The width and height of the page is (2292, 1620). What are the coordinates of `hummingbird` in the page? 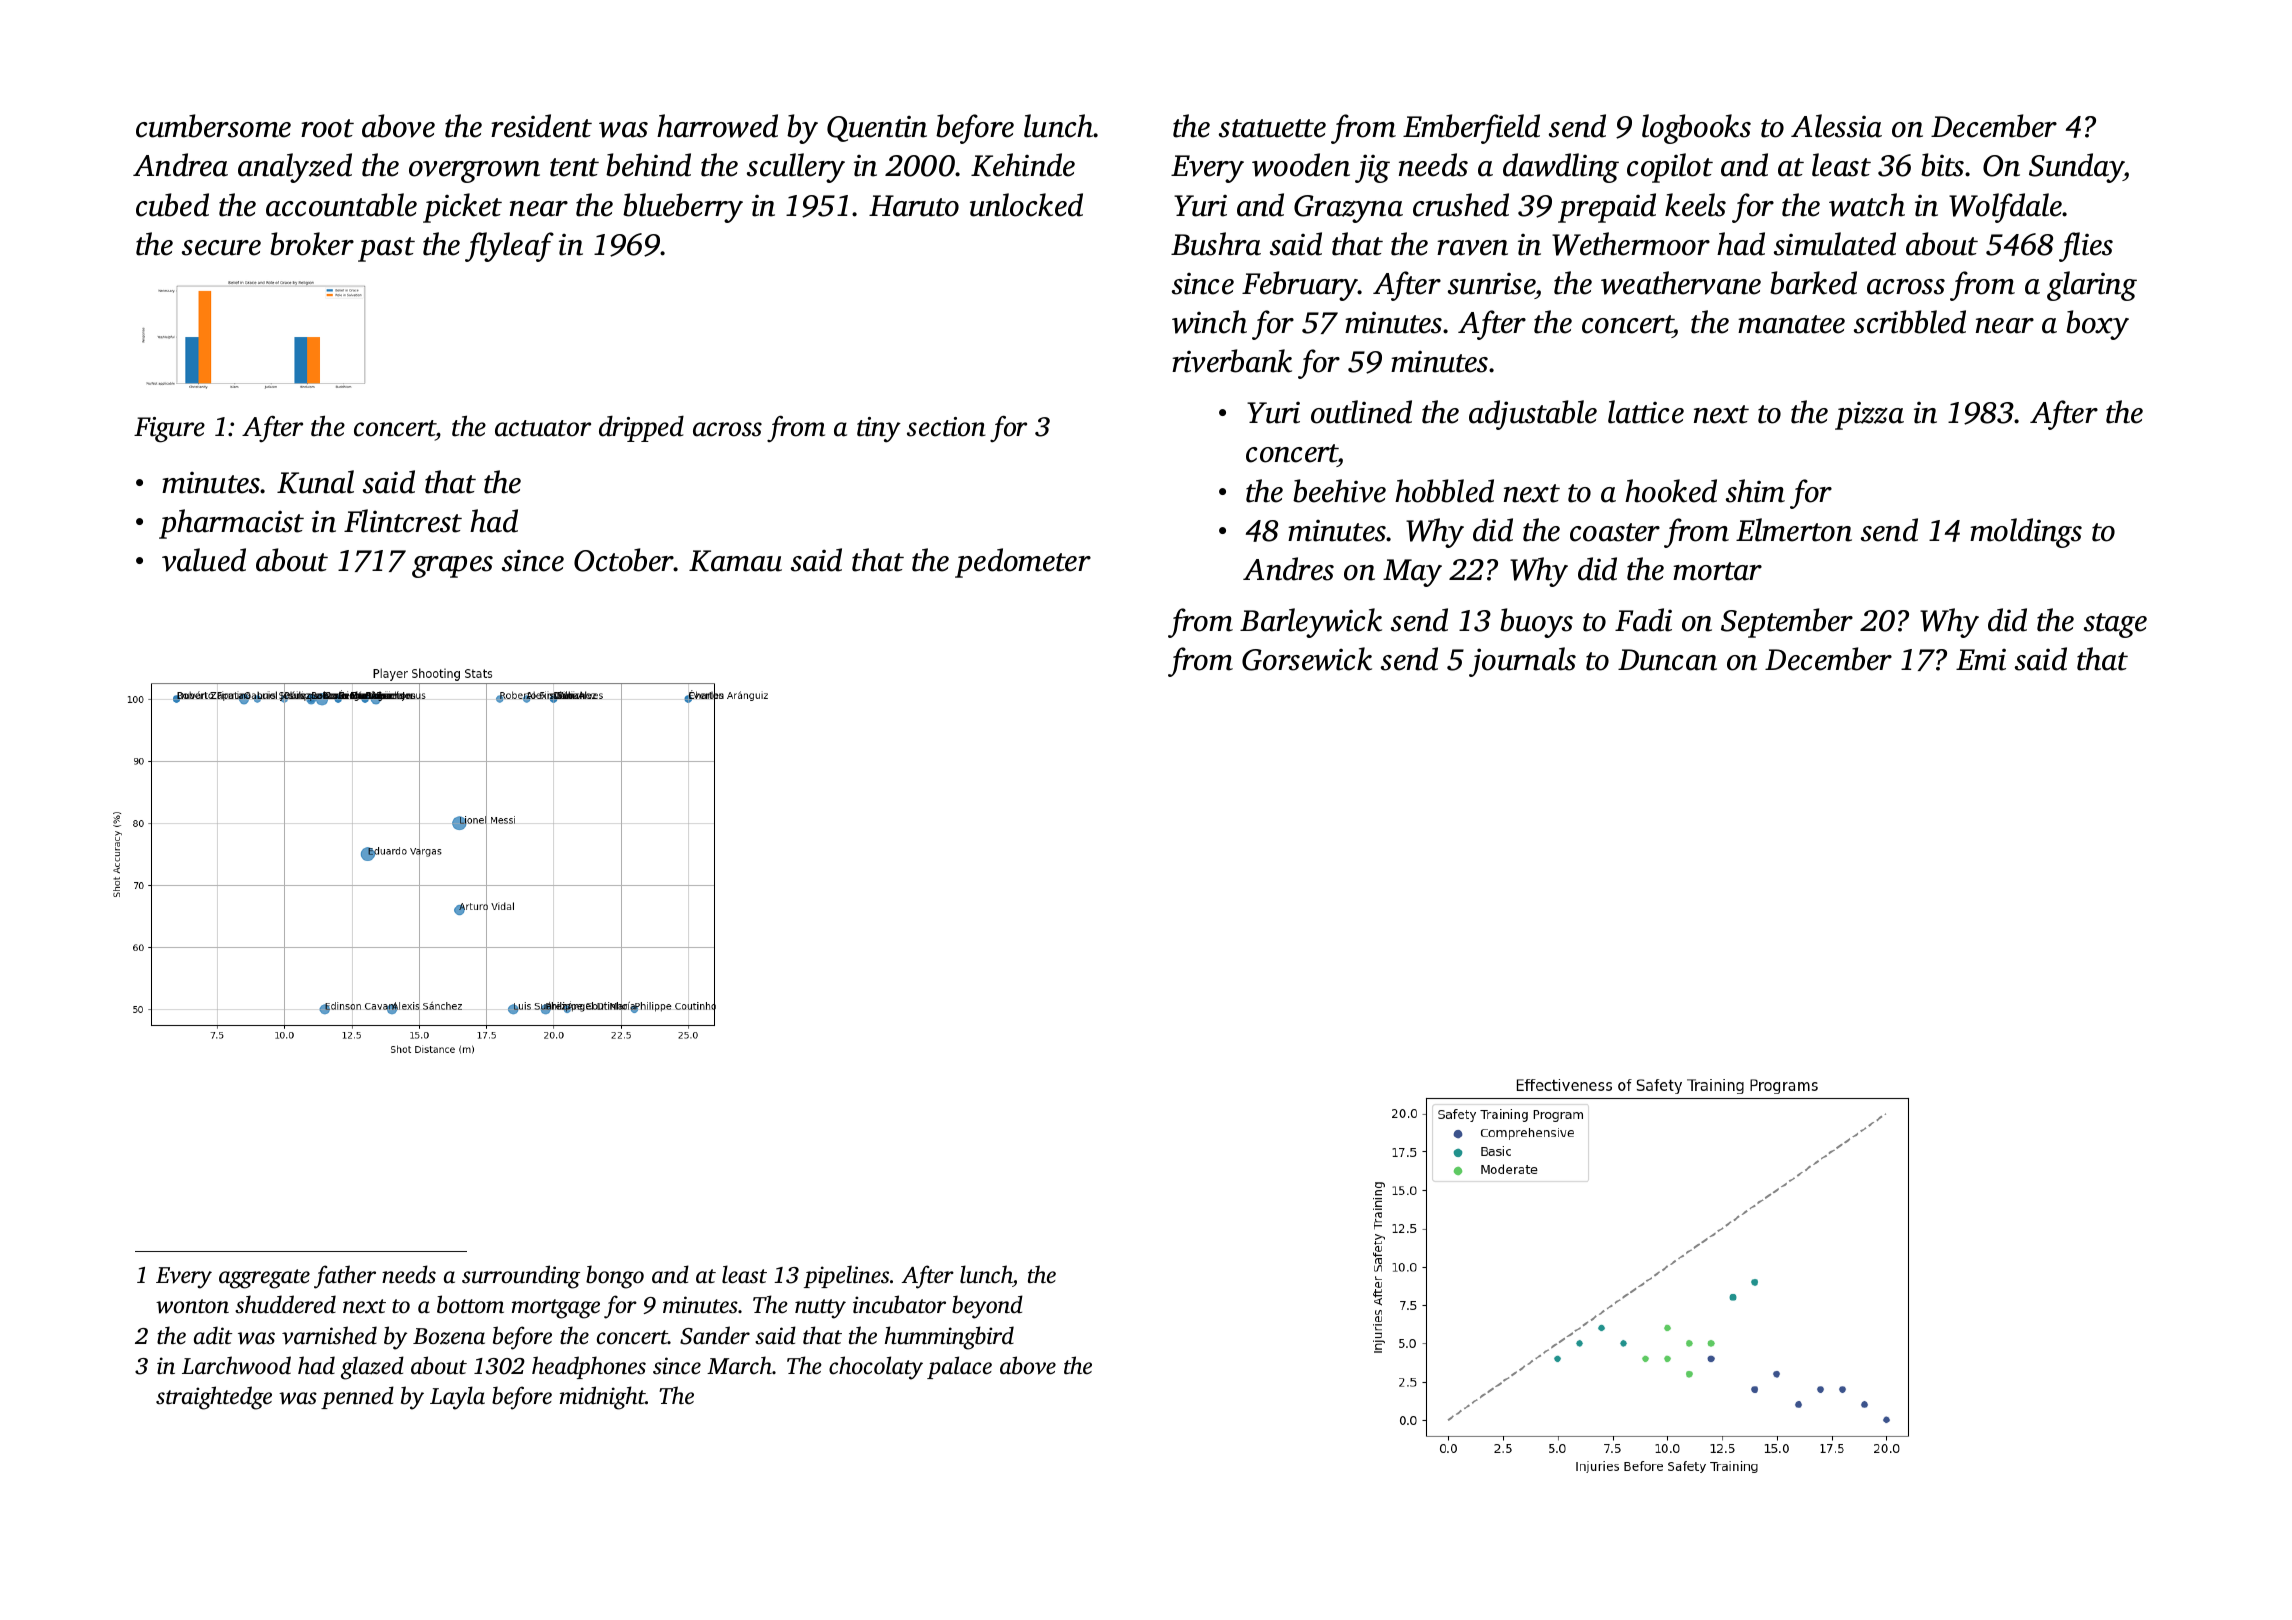 It's located at (949, 1338).
